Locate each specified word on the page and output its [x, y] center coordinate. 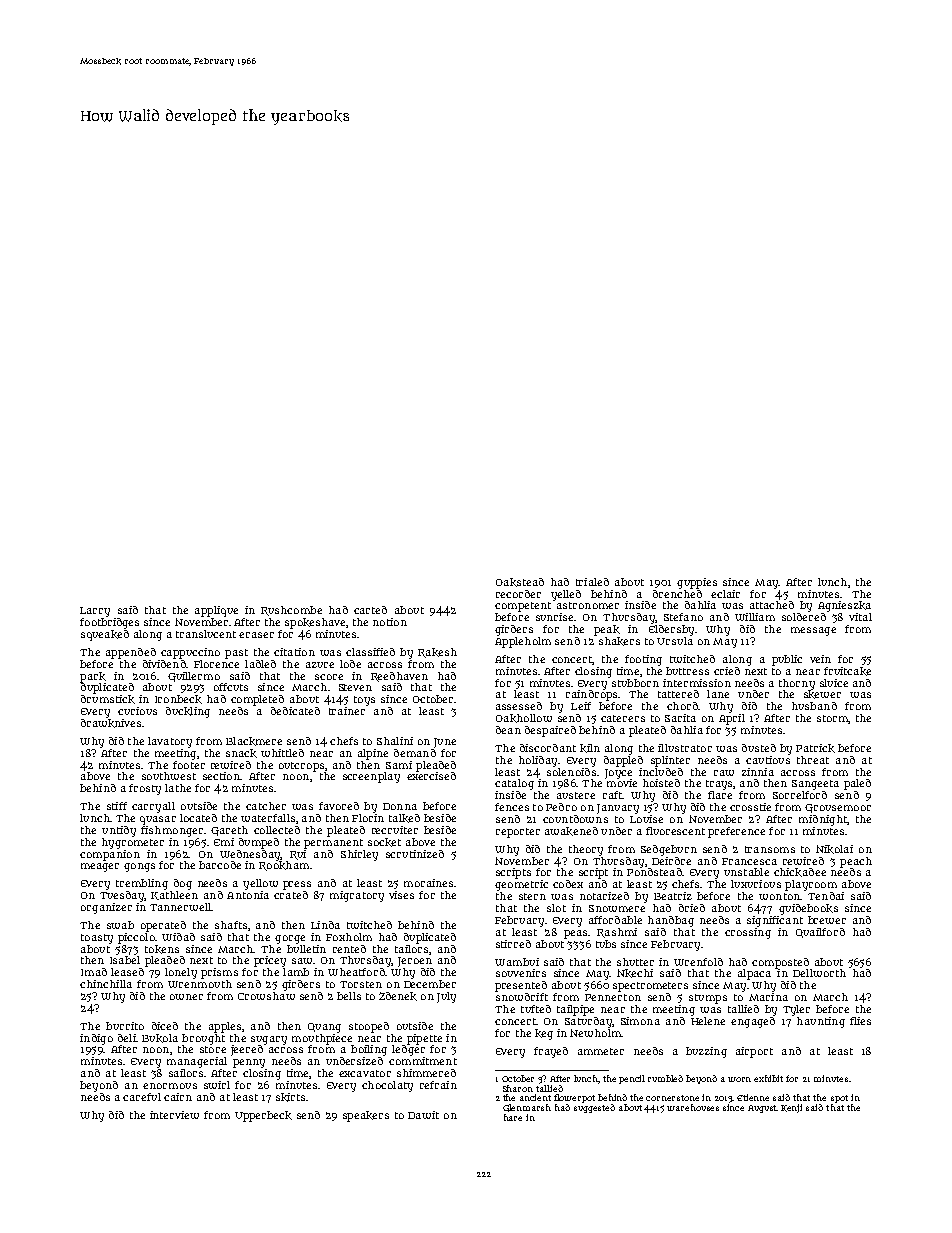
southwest [169, 776]
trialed [592, 582]
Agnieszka [844, 606]
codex [568, 884]
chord [682, 706]
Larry [95, 612]
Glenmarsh [527, 1108]
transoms [770, 849]
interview [174, 1115]
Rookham [284, 866]
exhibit [768, 1078]
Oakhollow [524, 718]
